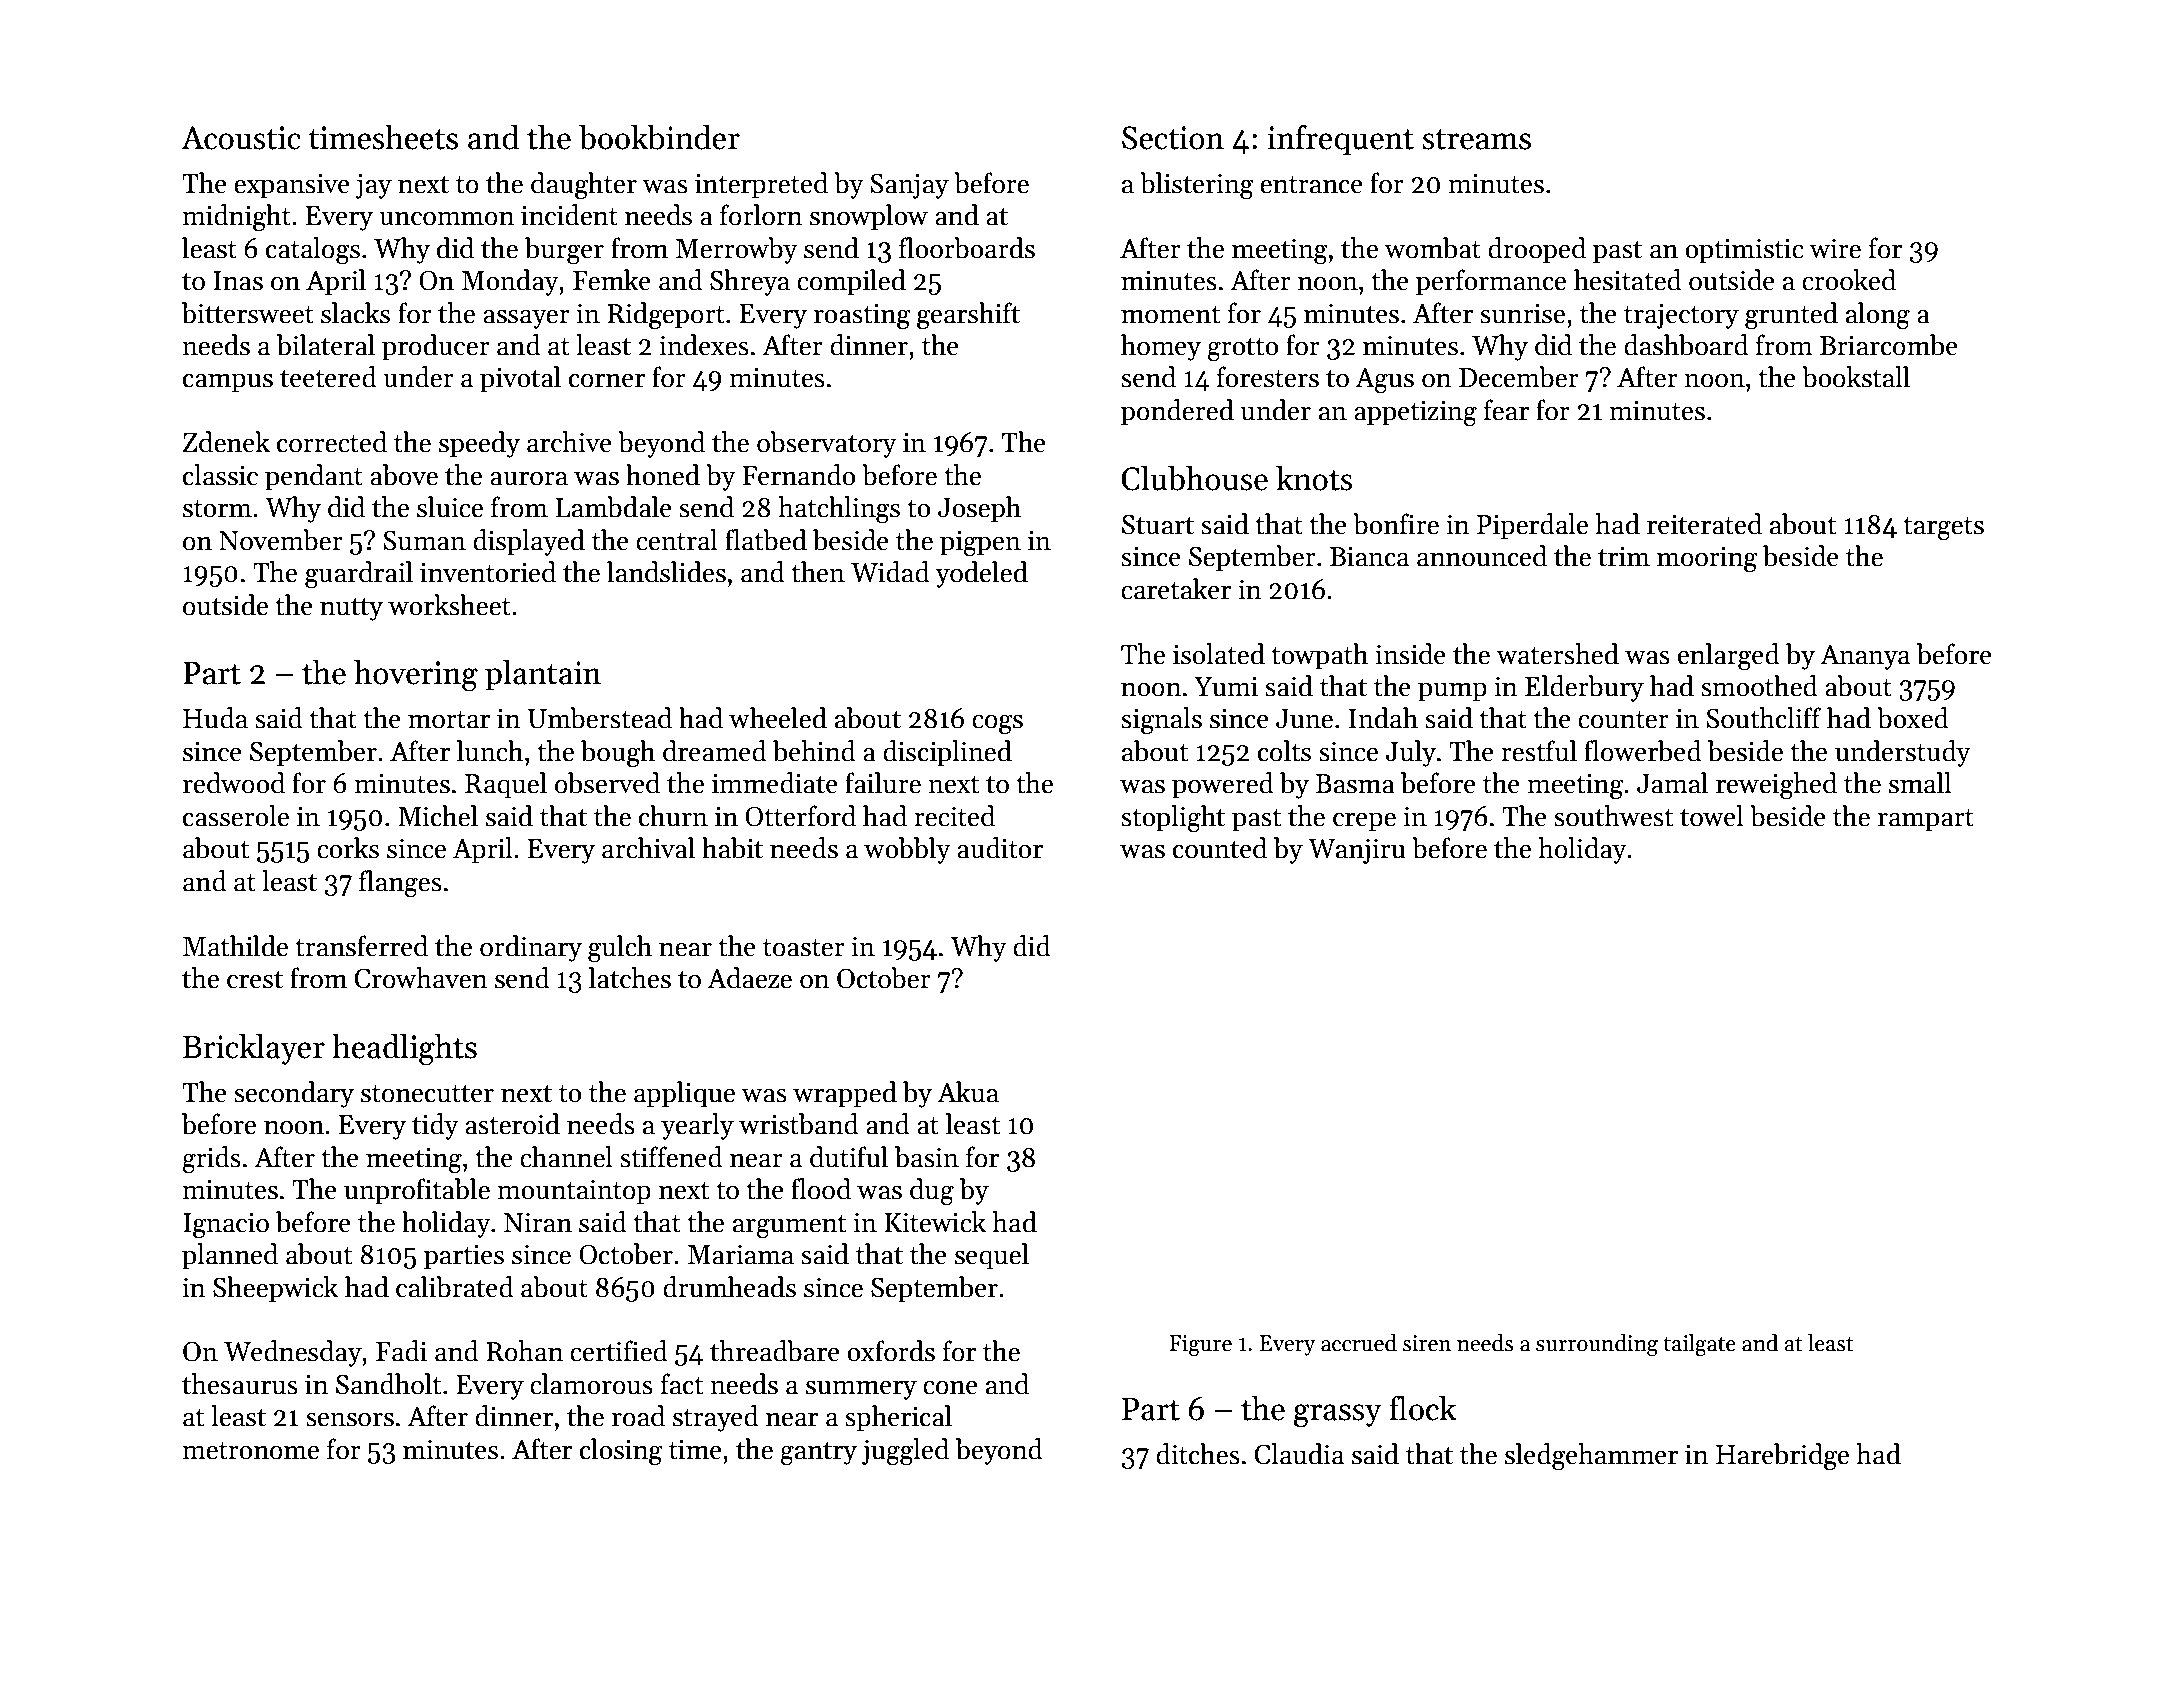 The height and width of the document is (1683, 2178). Describe the element at coordinates (449, 720) in the document. I see `mortar` at that location.
